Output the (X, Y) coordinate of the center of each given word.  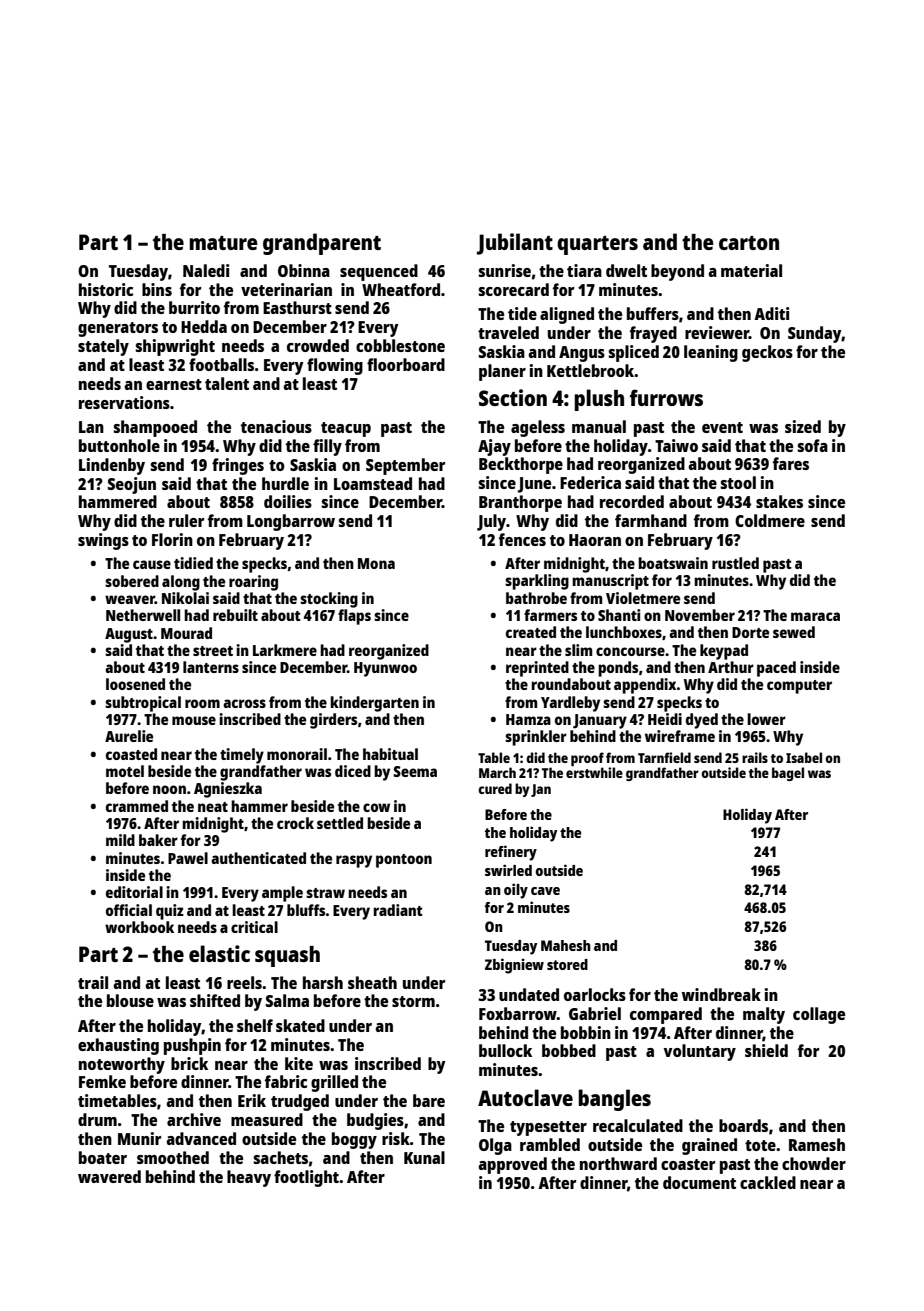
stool (738, 482)
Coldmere (770, 520)
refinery (511, 853)
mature (223, 243)
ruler (186, 520)
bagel (788, 774)
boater (103, 1157)
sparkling (537, 582)
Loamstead (373, 483)
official (129, 910)
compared (666, 1015)
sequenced (379, 272)
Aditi (771, 313)
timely (242, 756)
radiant (398, 910)
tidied (193, 563)
